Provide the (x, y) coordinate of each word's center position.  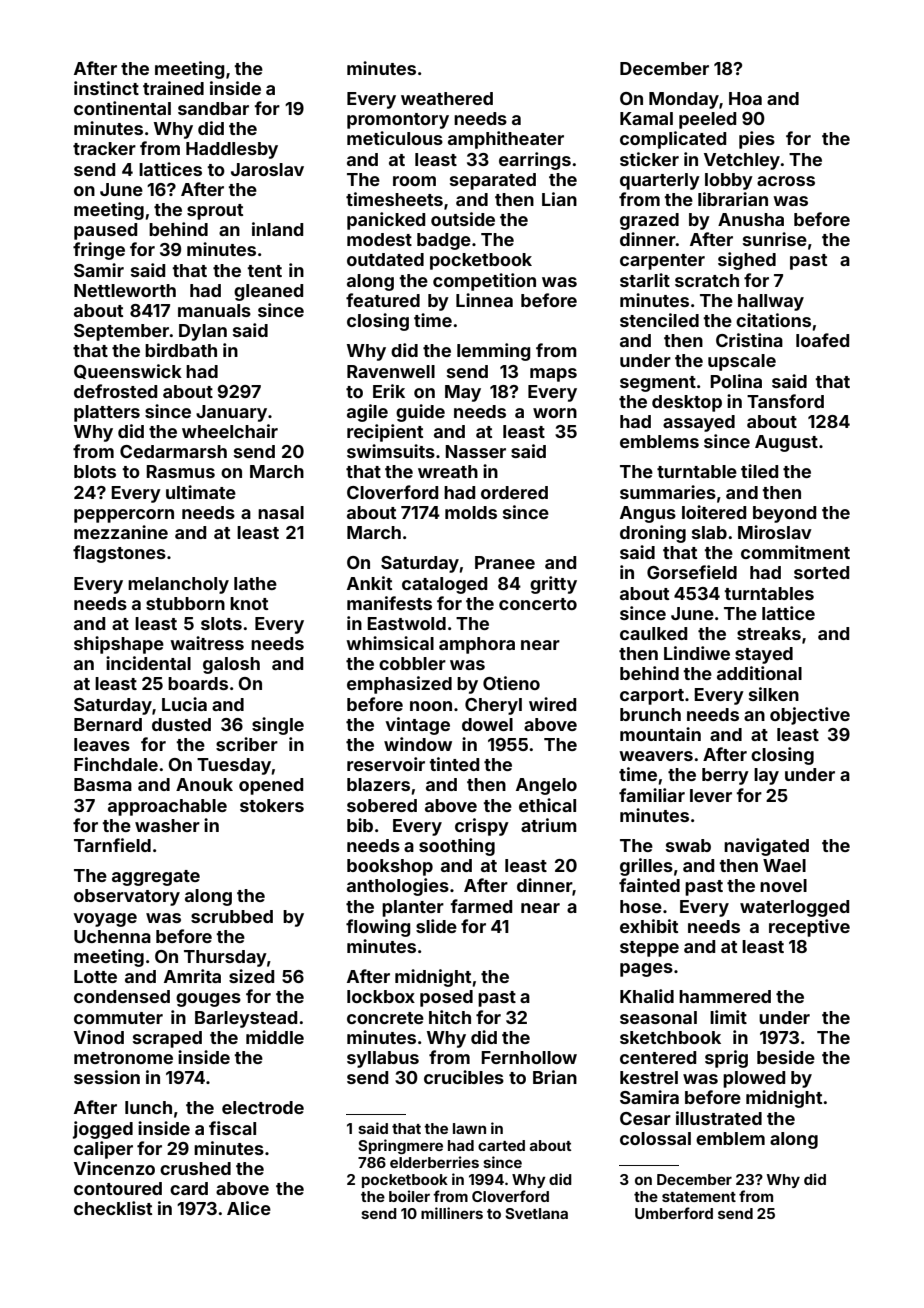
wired (552, 704)
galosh (231, 665)
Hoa (745, 98)
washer (167, 825)
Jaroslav (267, 169)
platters (107, 413)
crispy (482, 827)
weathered (447, 98)
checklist (113, 1208)
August (786, 443)
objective (810, 716)
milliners (452, 1213)
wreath (448, 471)
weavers (656, 756)
